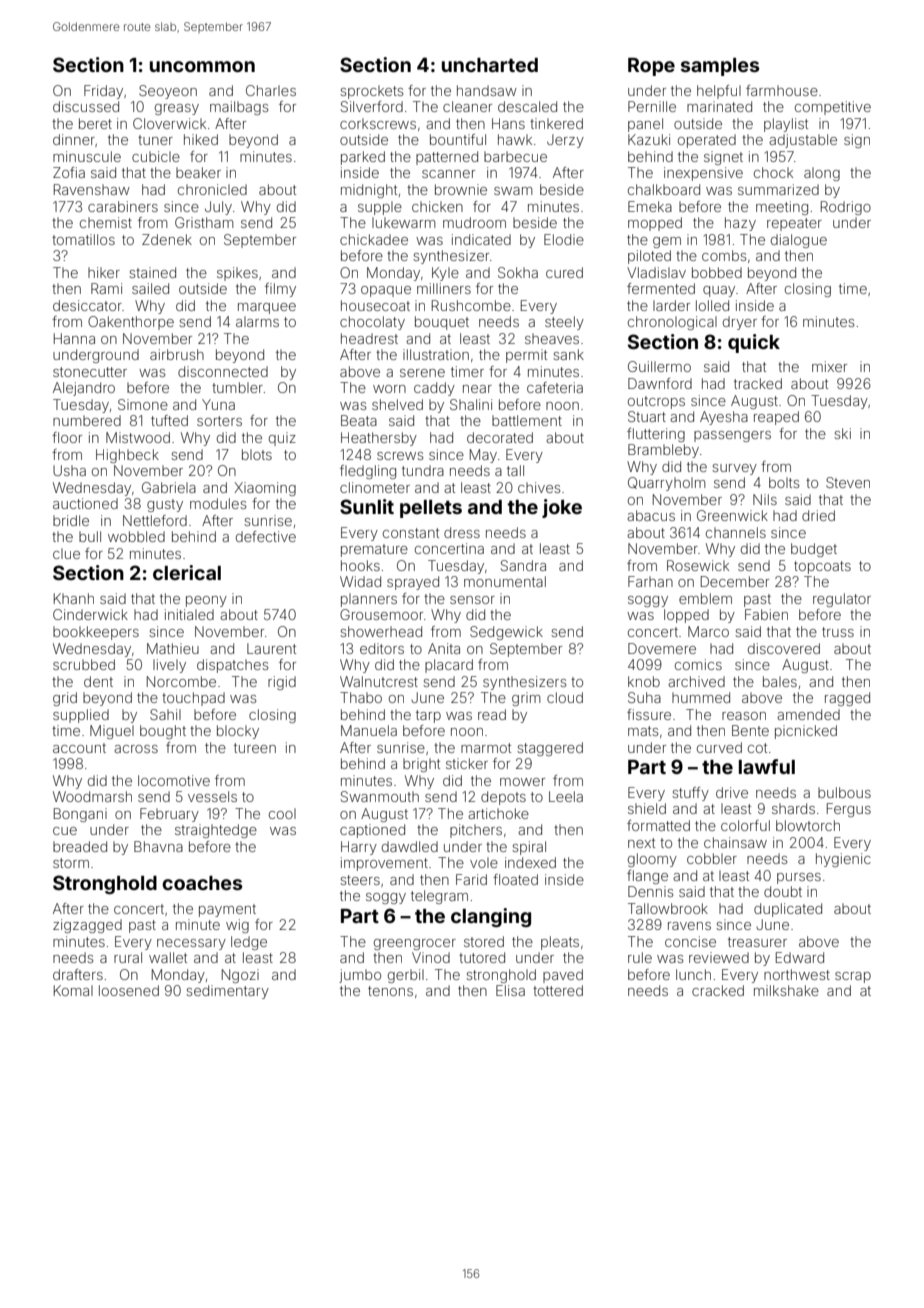  I want to click on scrubbed, so click(84, 664).
